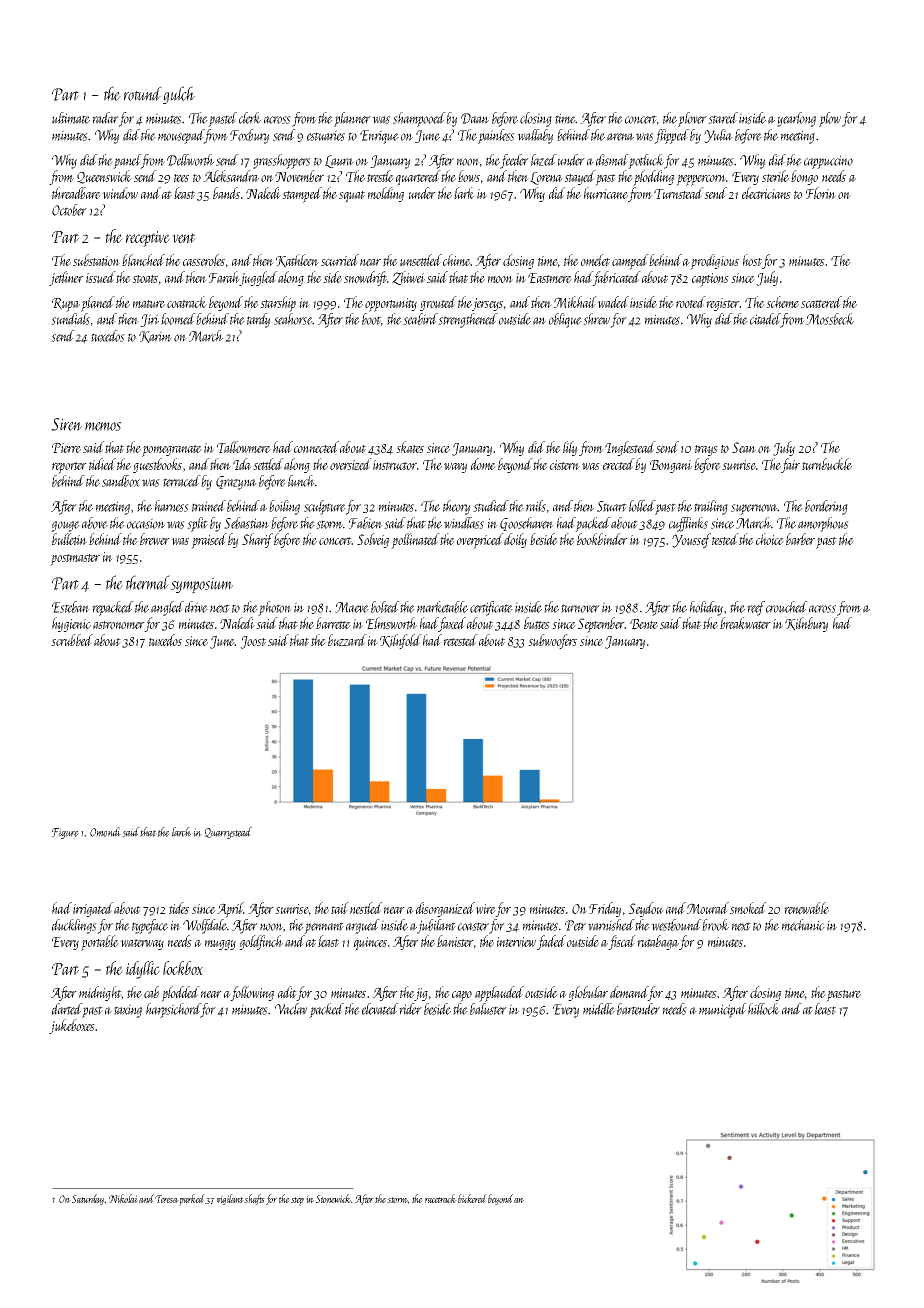 The height and width of the document is (1308, 924). What do you see at coordinates (181, 832) in the document?
I see `larch` at bounding box center [181, 832].
